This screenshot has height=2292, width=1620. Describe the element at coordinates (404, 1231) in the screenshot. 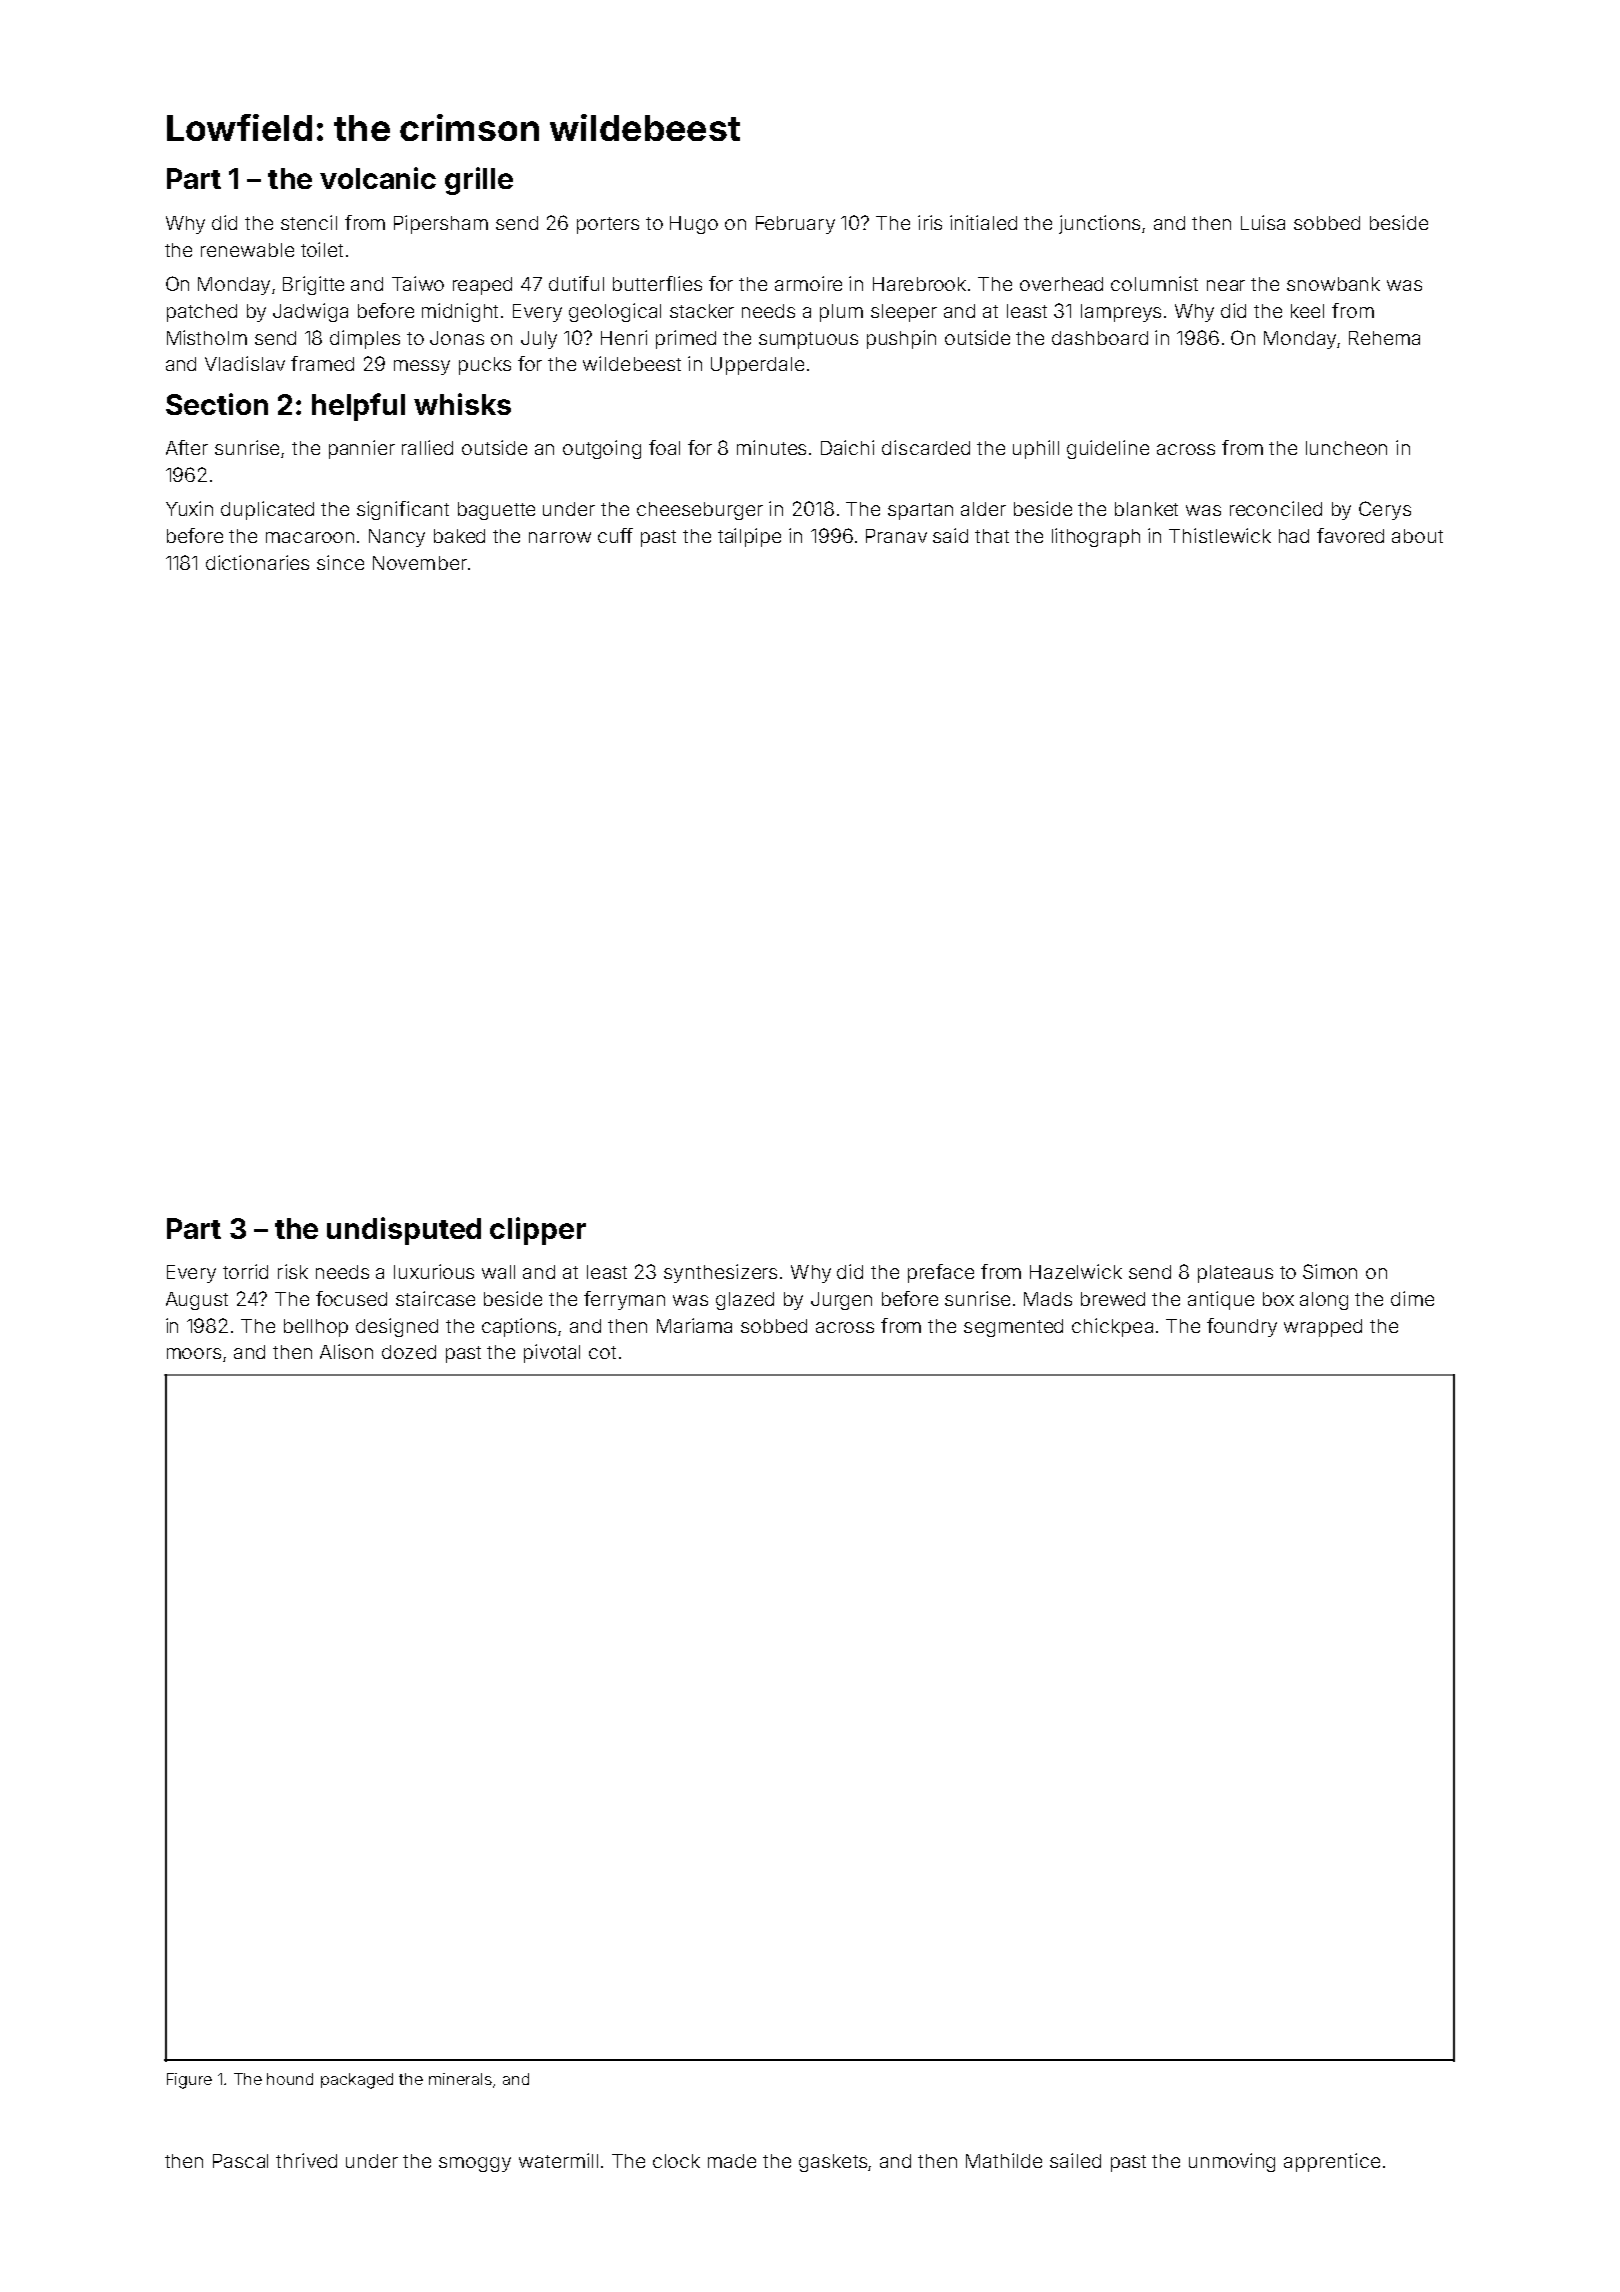

I see `undisputed` at that location.
